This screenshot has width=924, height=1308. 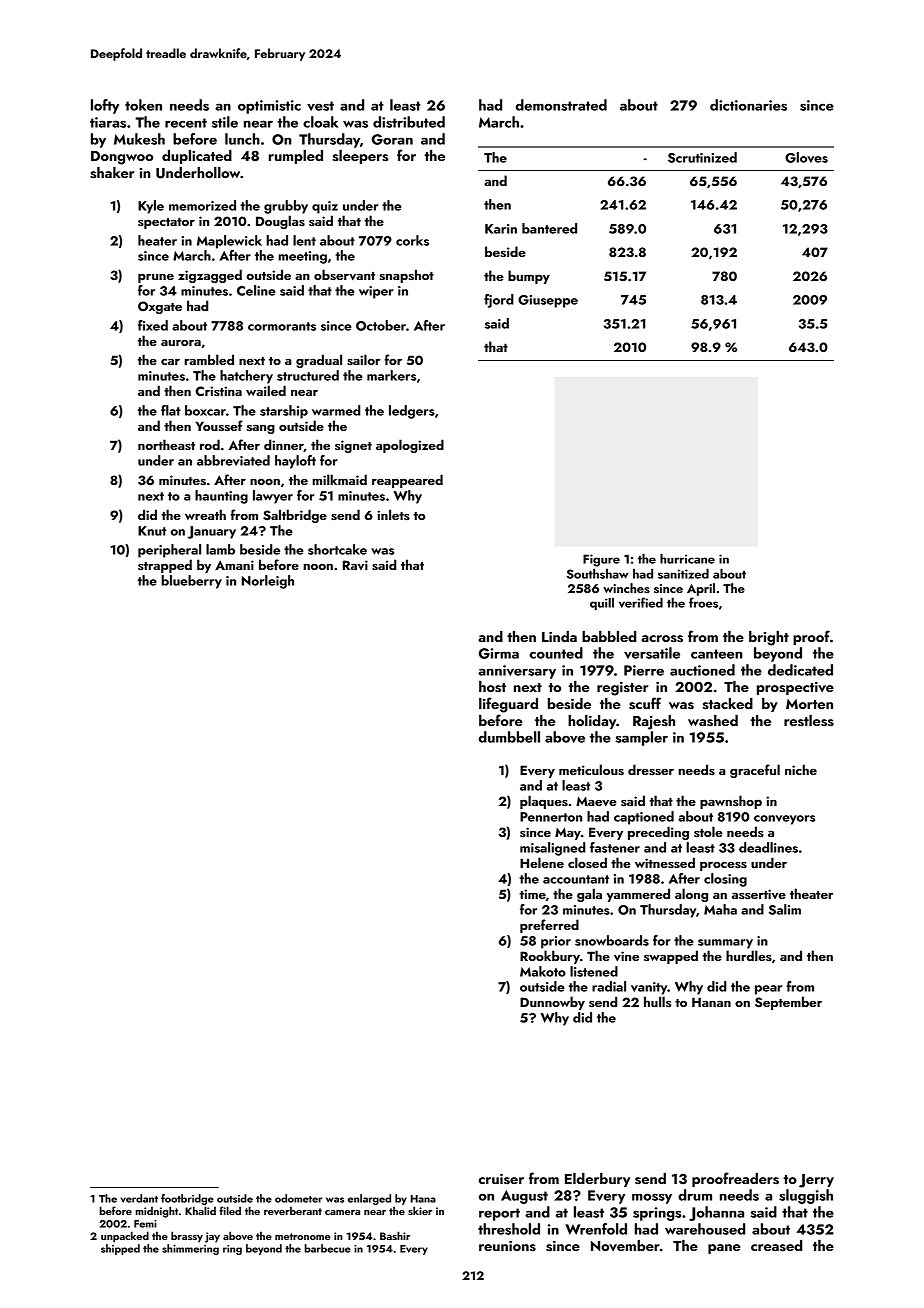 I want to click on vest, so click(x=320, y=106).
